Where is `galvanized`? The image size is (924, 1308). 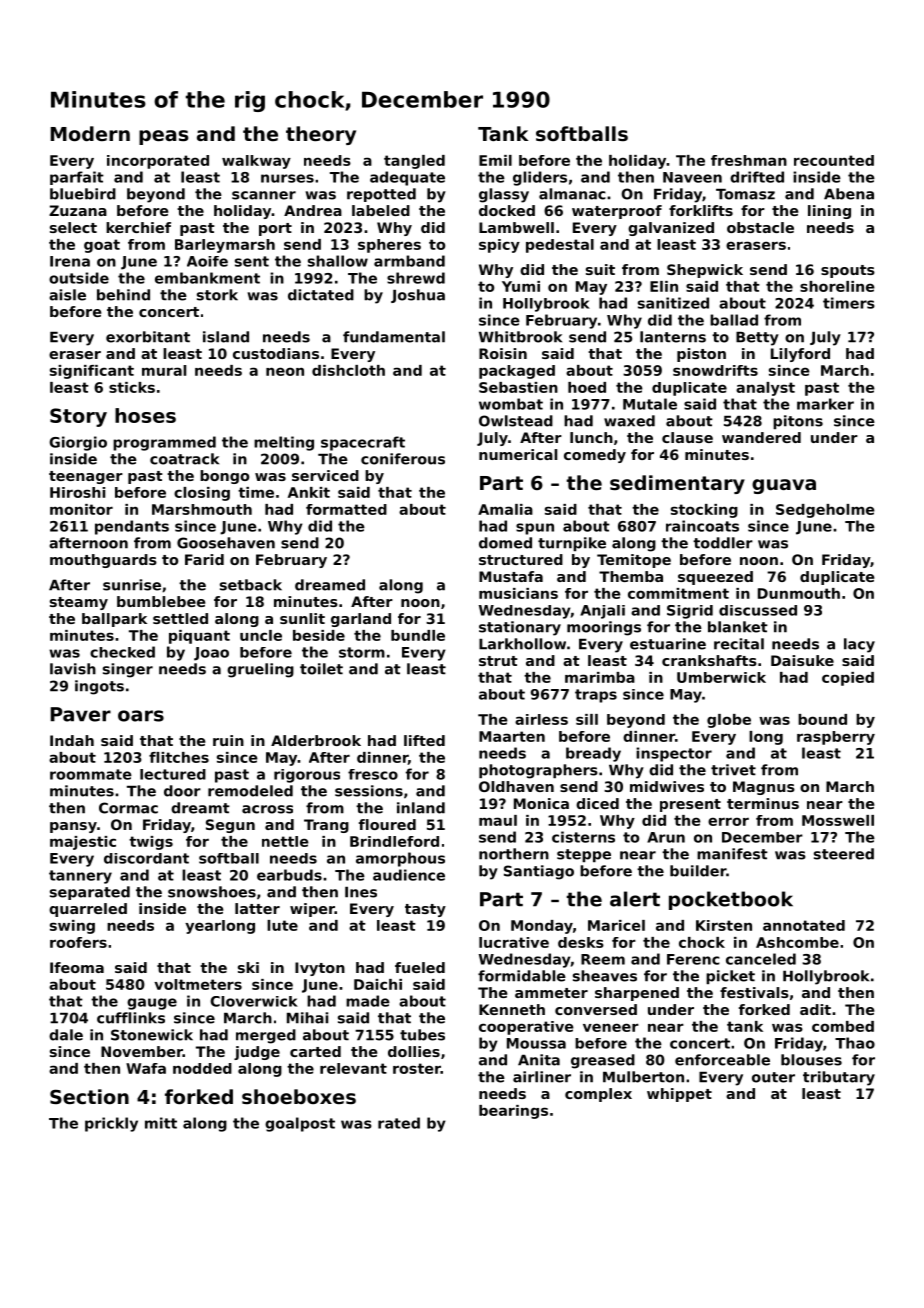
galvanized is located at coordinates (671, 229).
